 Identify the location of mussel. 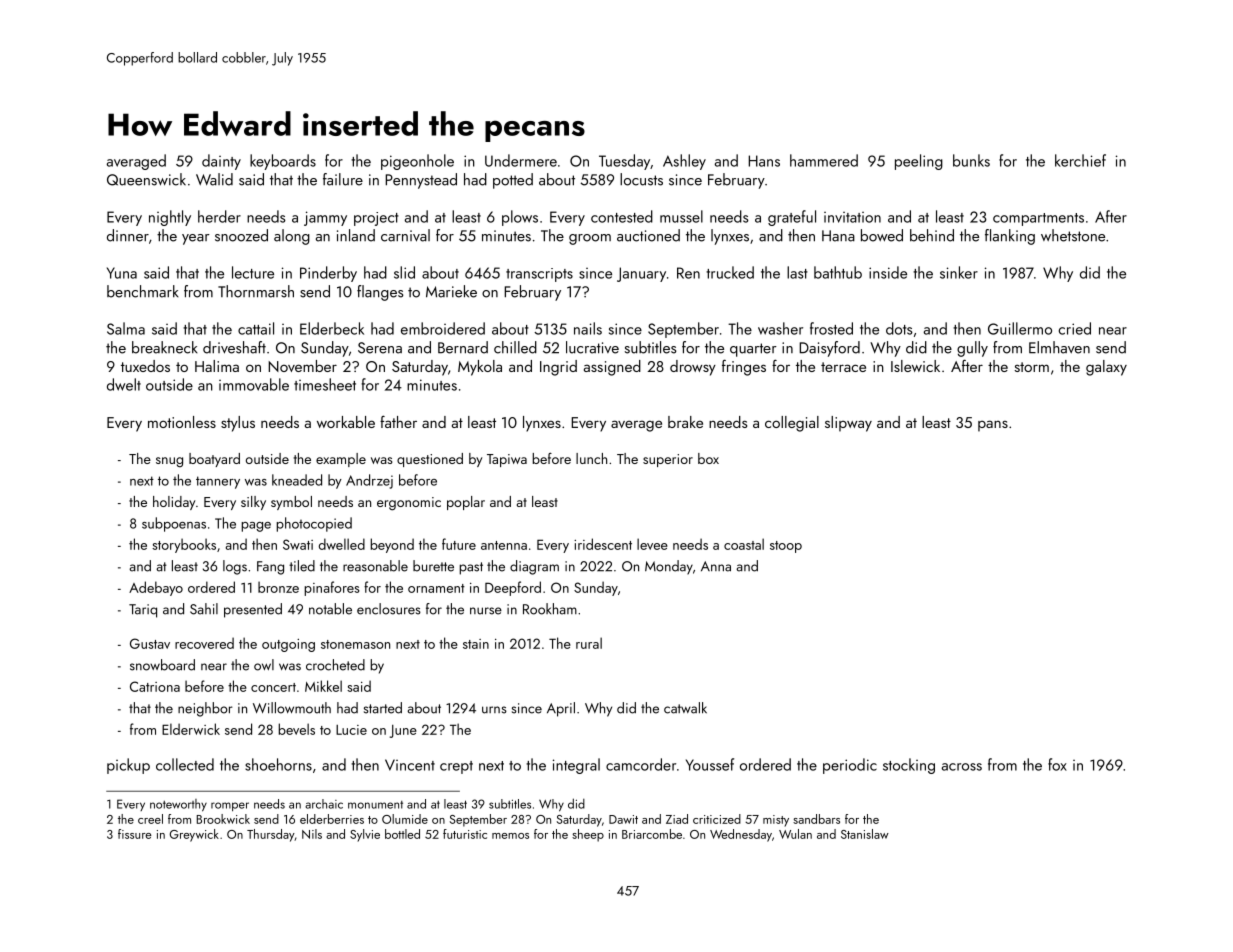
(681, 216).
